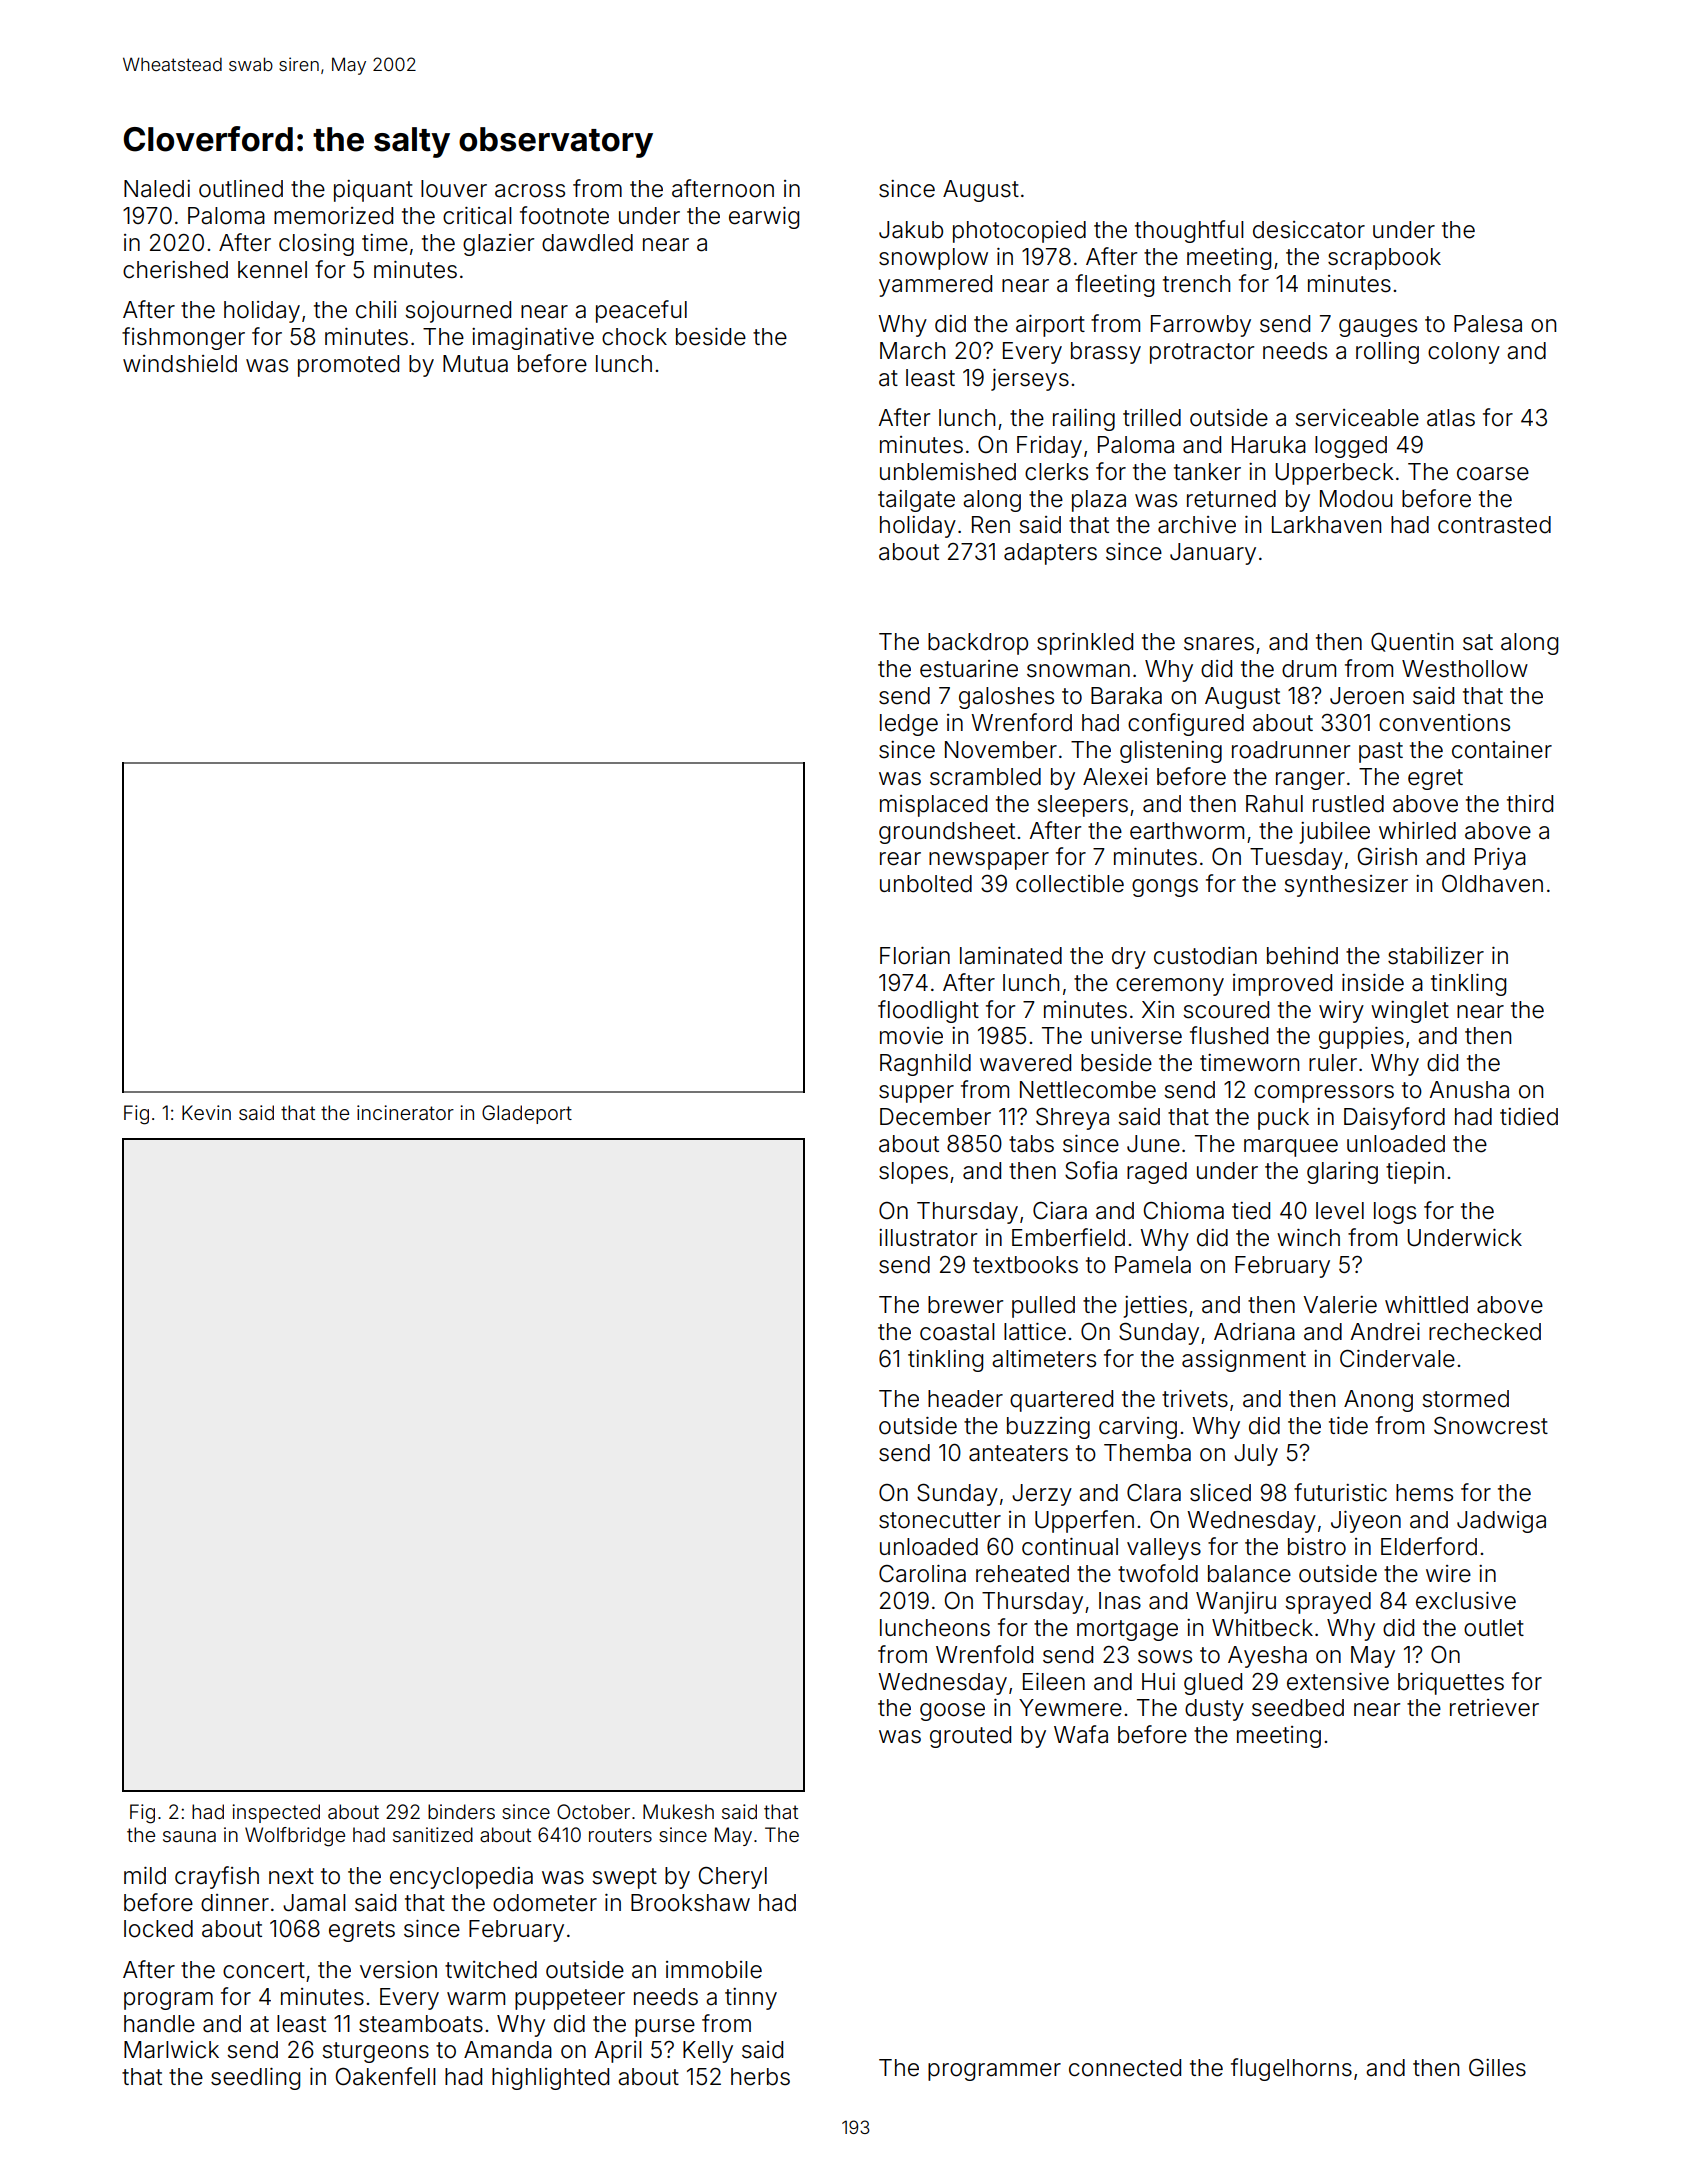 The width and height of the document is (1683, 2178). What do you see at coordinates (206, 1112) in the document?
I see `Kevin` at bounding box center [206, 1112].
